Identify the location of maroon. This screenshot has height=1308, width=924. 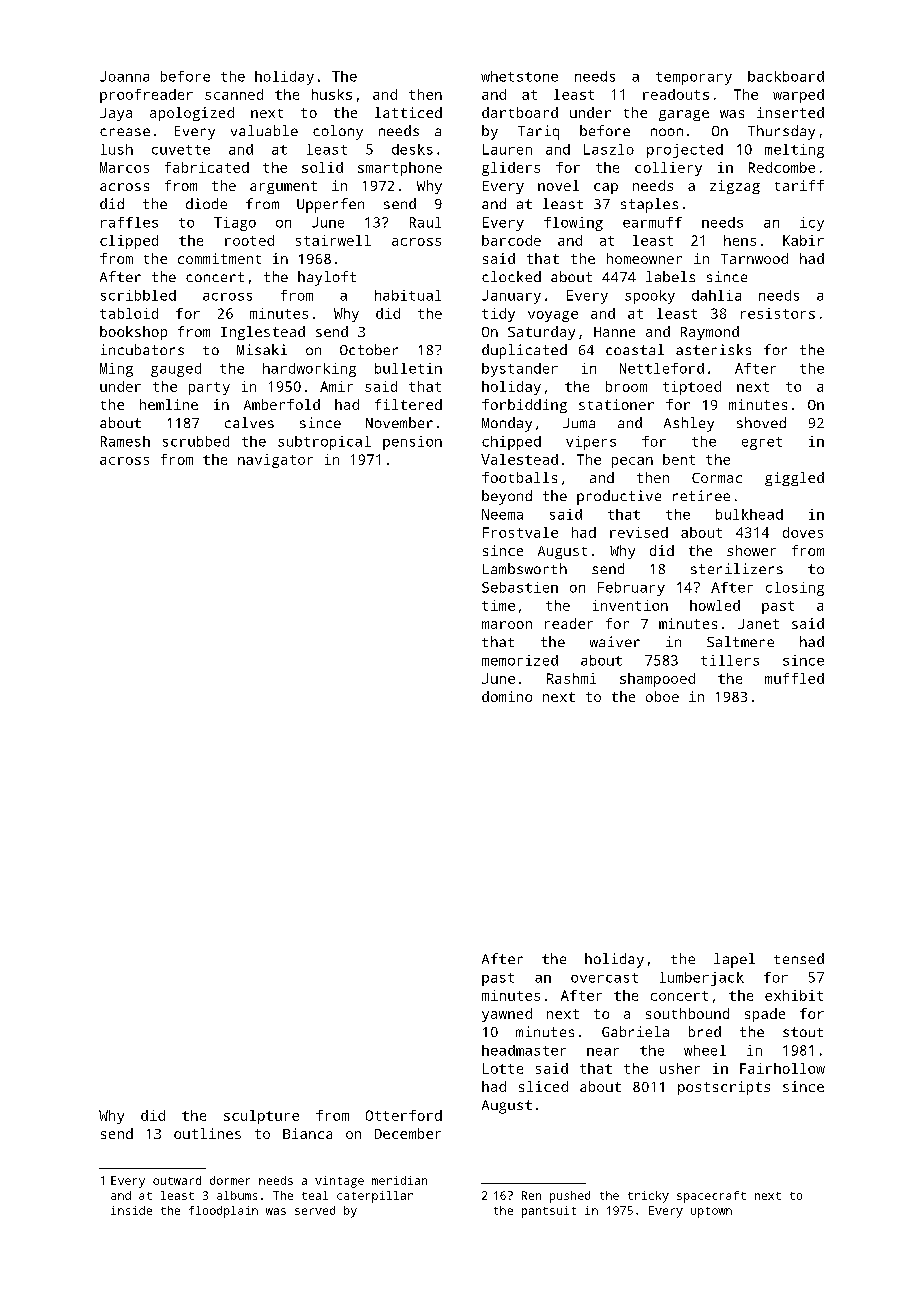
(507, 625).
